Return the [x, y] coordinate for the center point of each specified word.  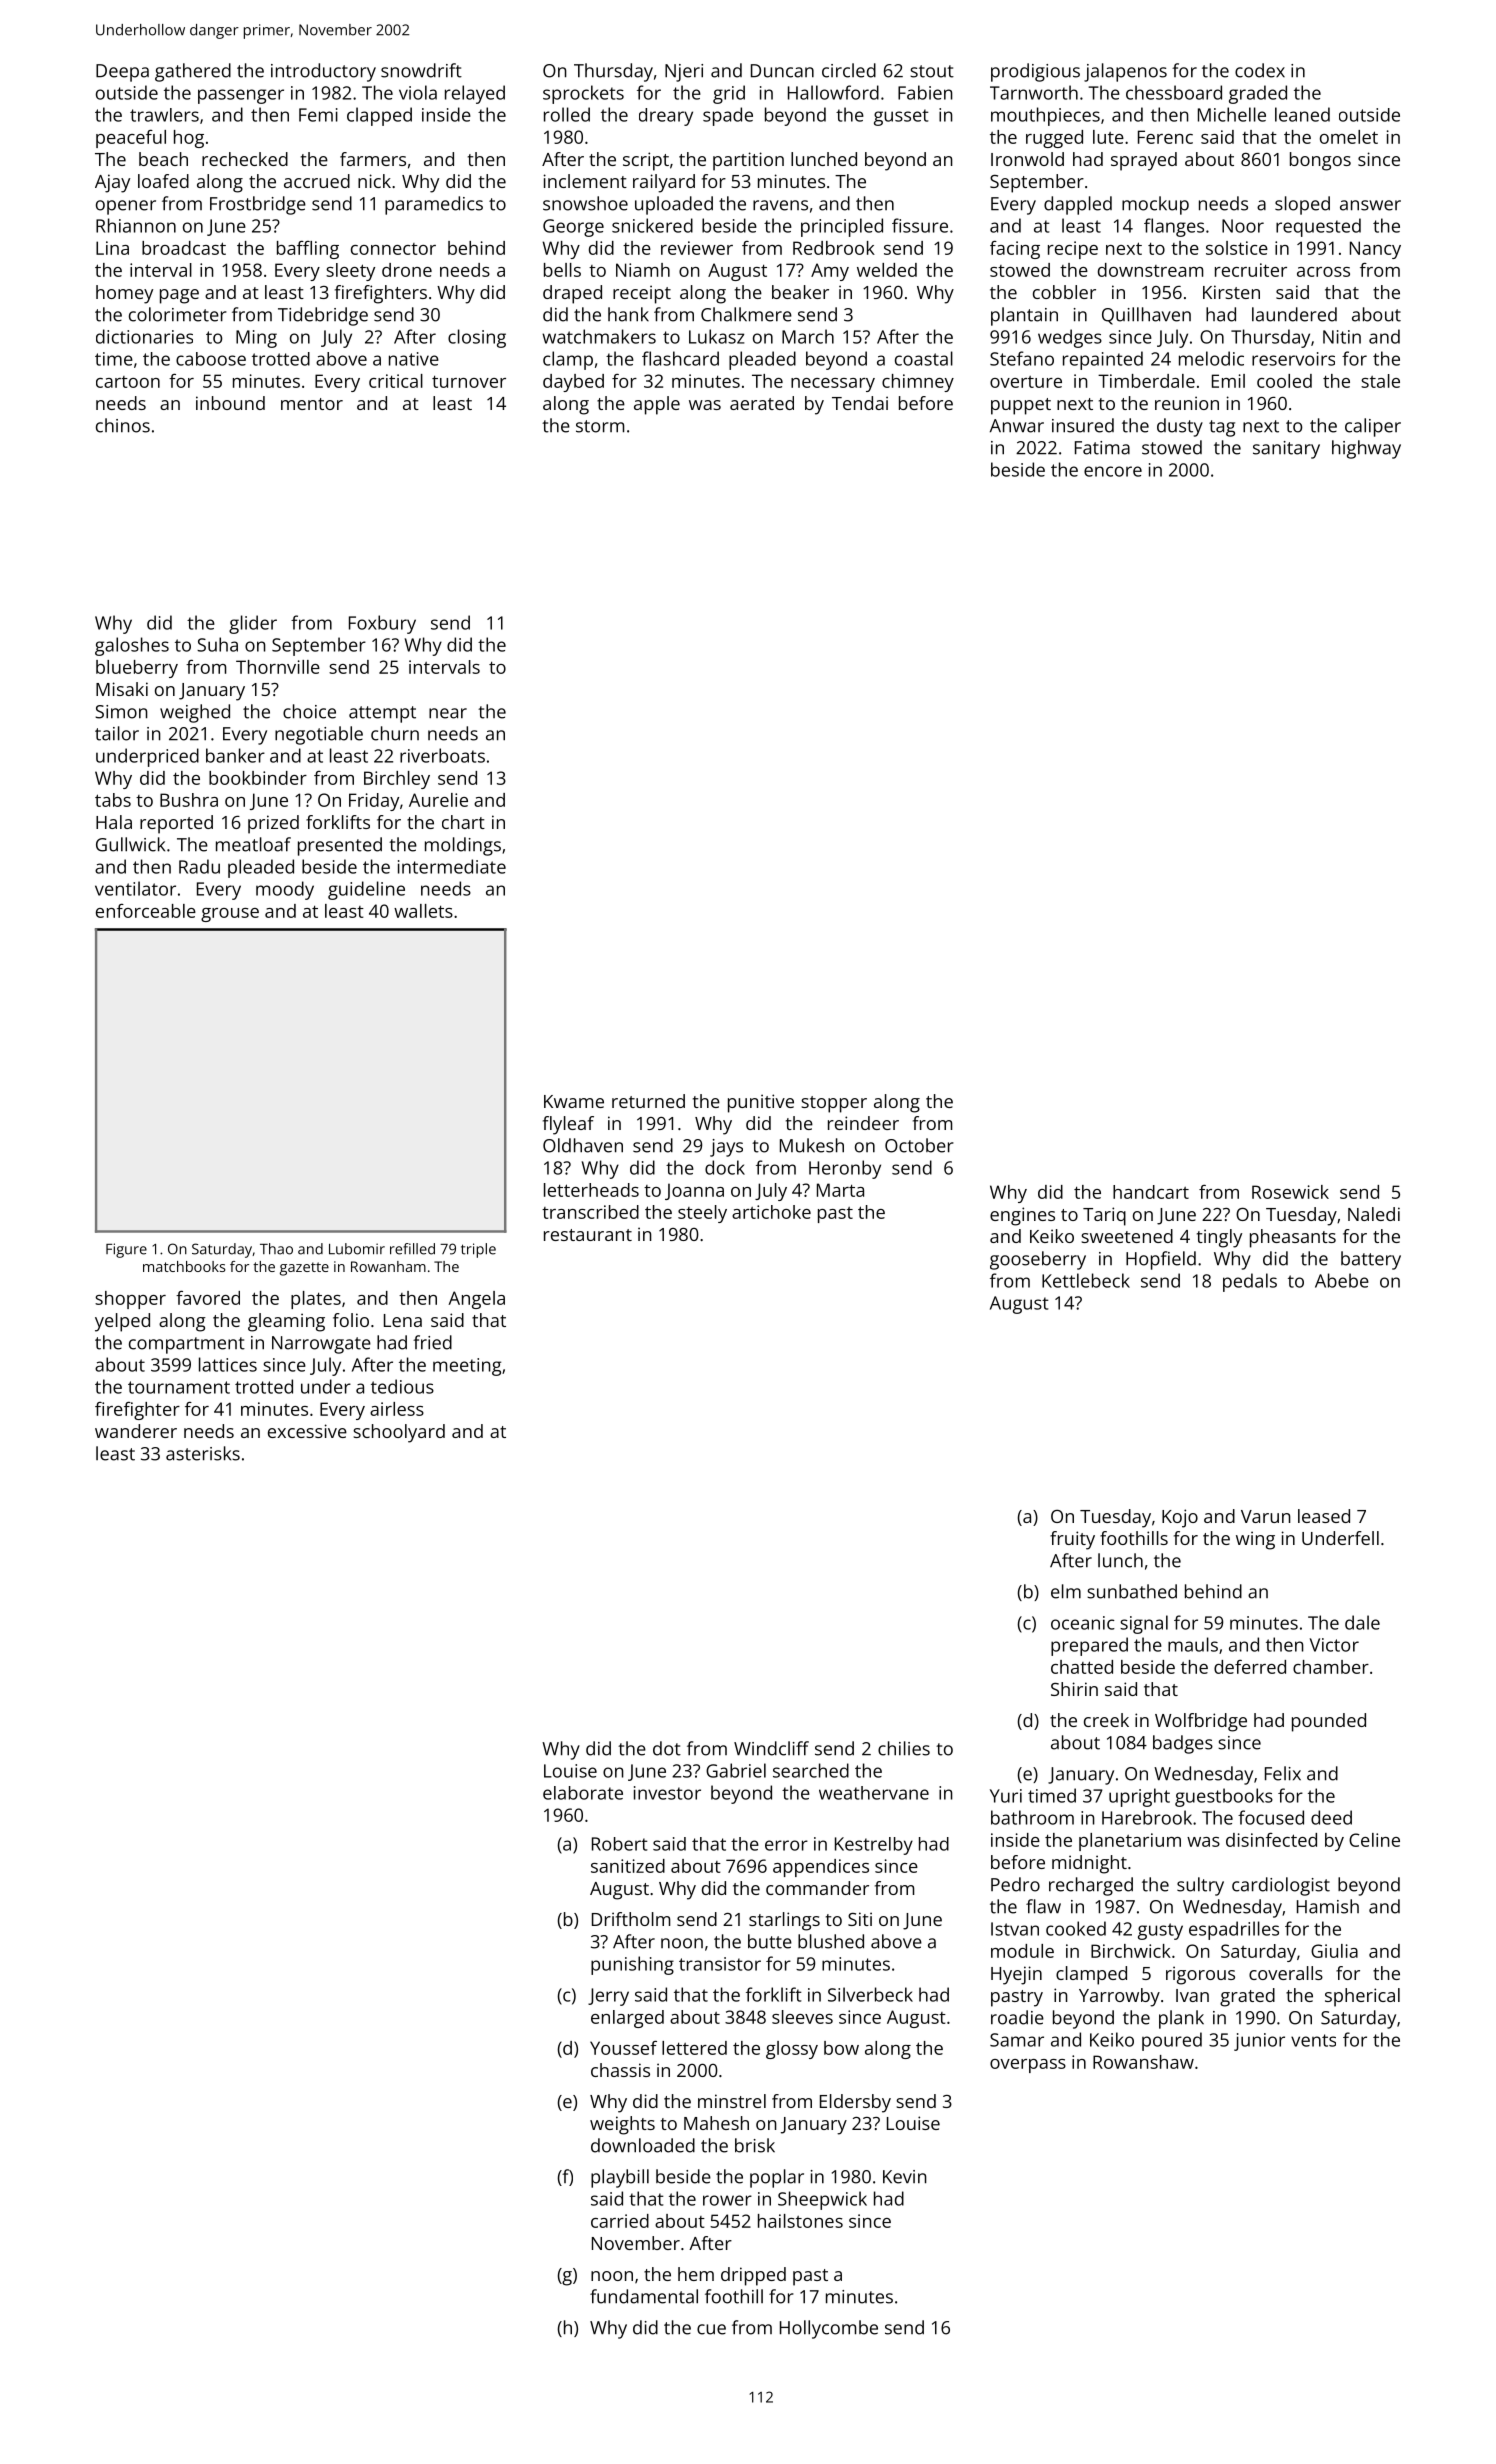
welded [887, 270]
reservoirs [1293, 359]
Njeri [684, 73]
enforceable [146, 911]
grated [1247, 1997]
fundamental [644, 2296]
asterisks [203, 1453]
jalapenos [1125, 72]
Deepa [122, 73]
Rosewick [1290, 1192]
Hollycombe [829, 2329]
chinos [123, 425]
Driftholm [631, 1919]
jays [726, 1148]
